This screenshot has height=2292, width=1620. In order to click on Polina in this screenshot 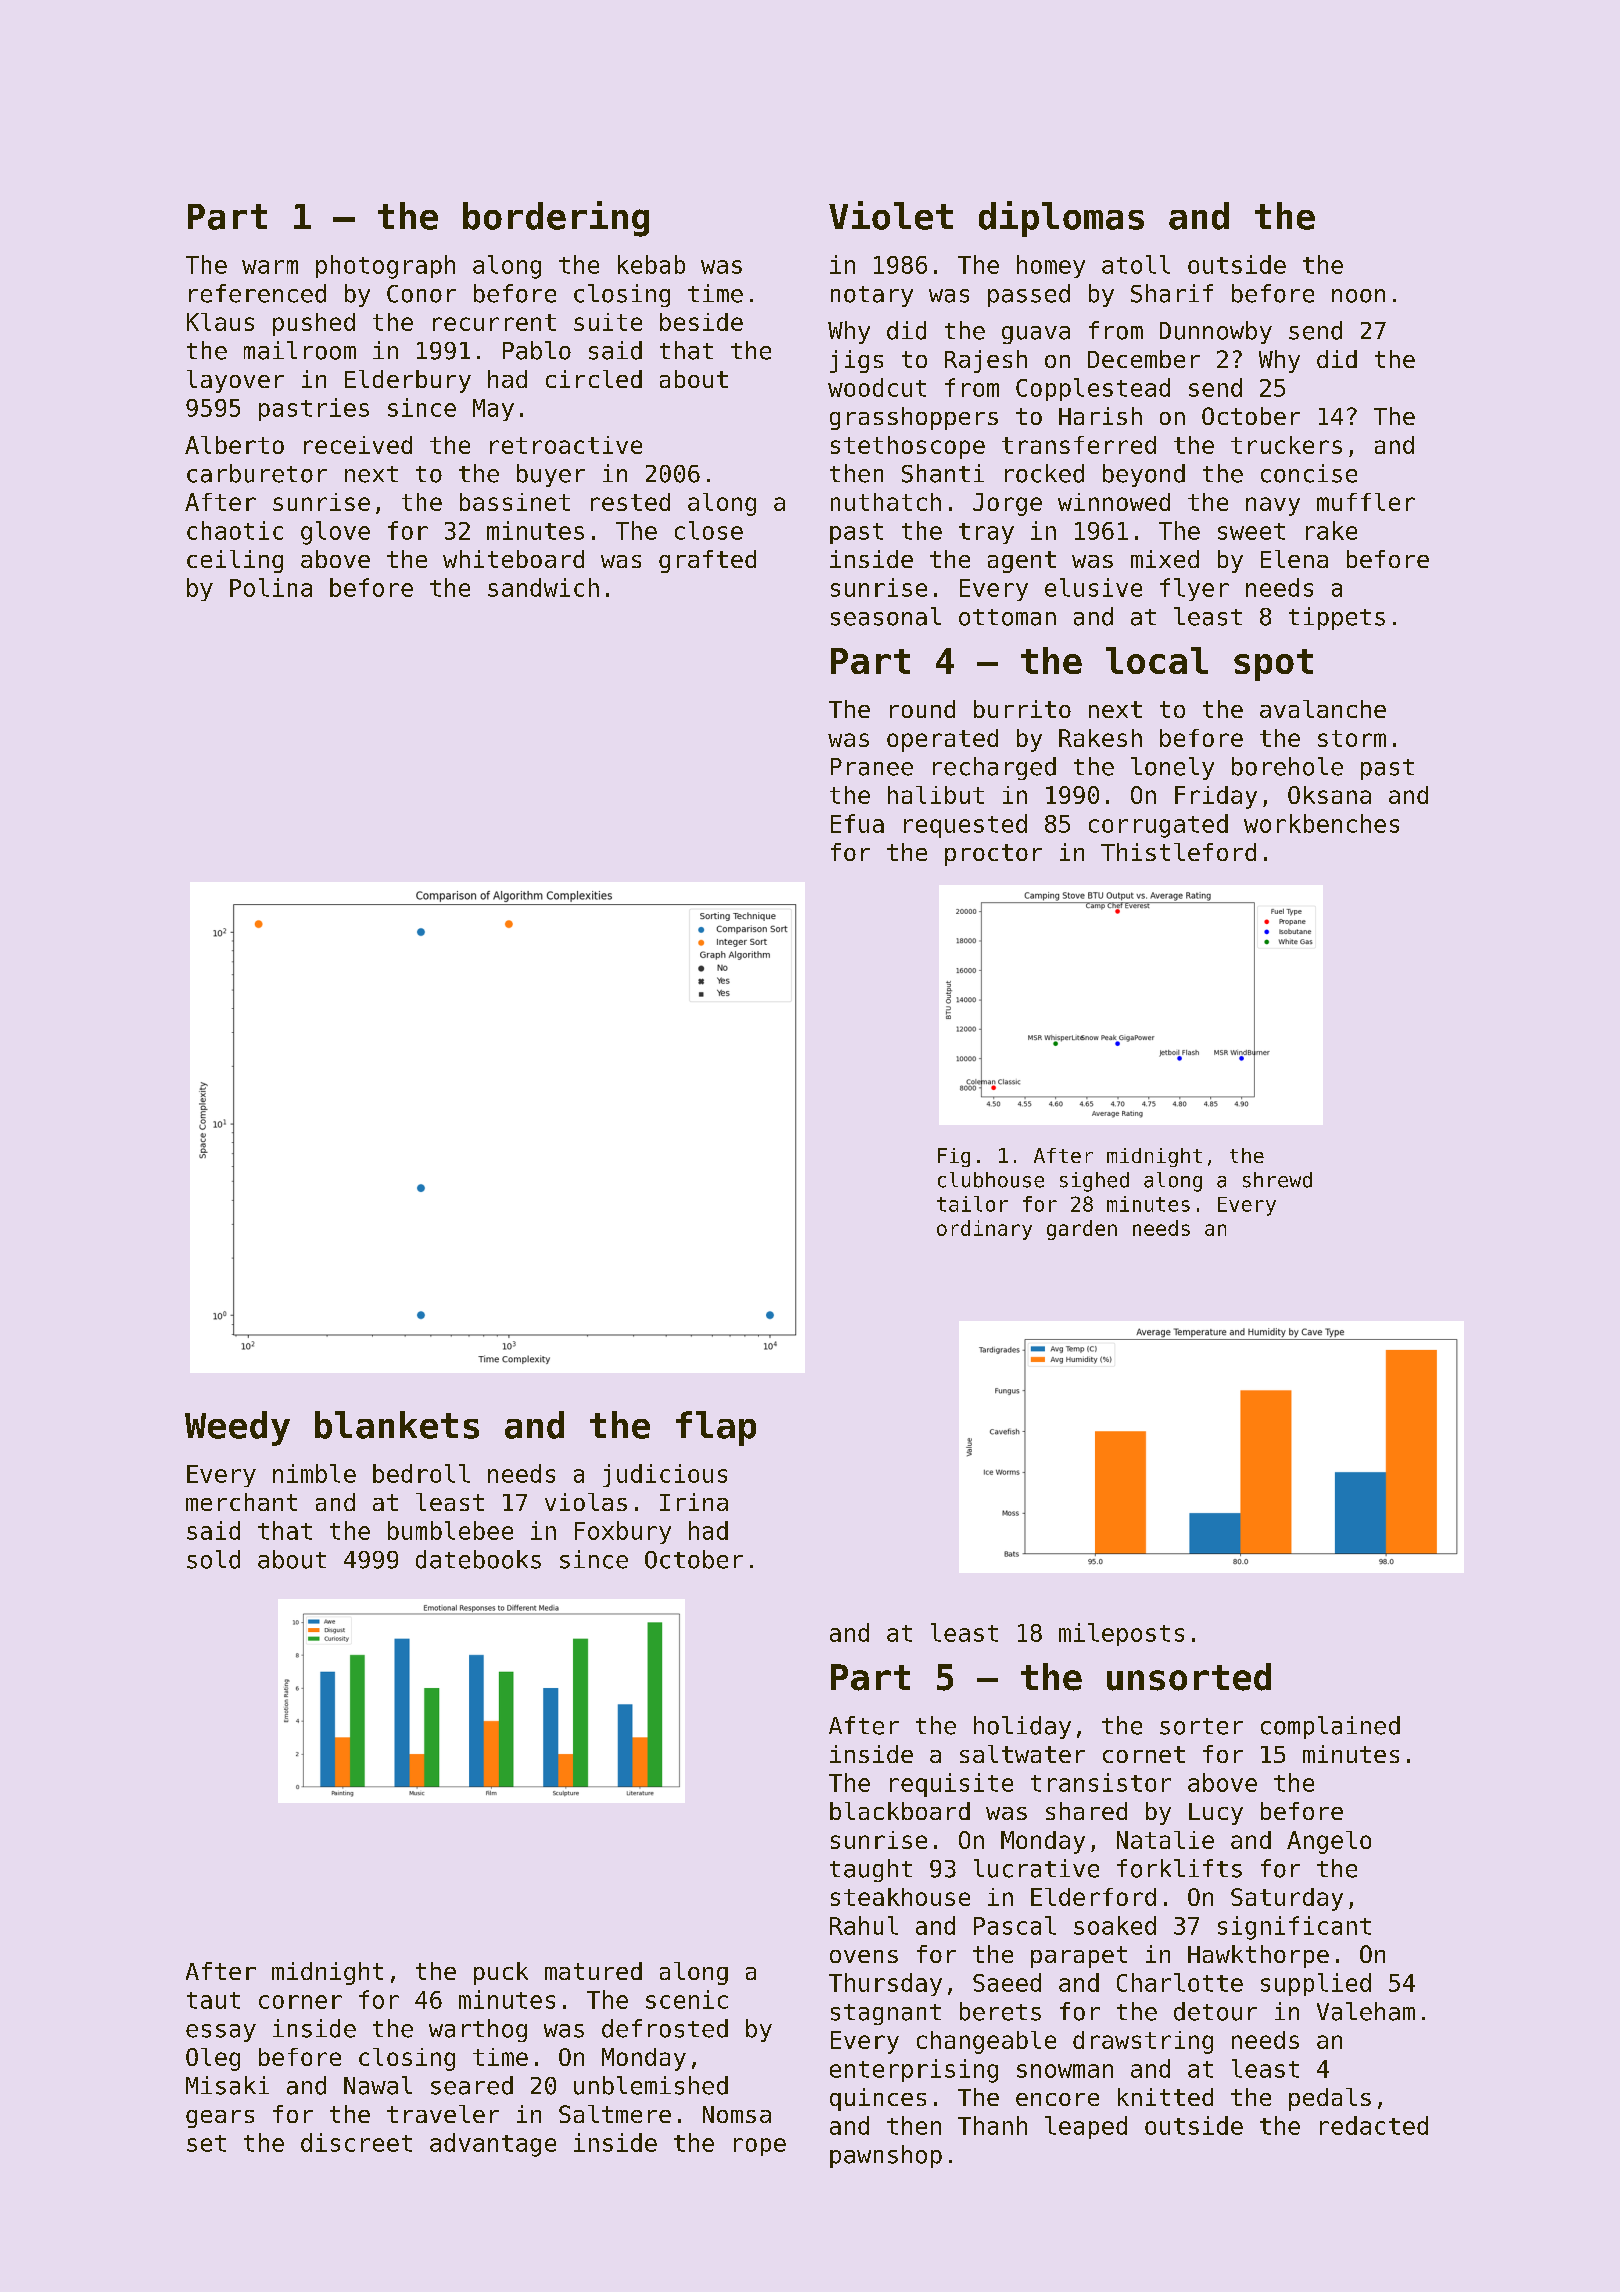, I will do `click(271, 587)`.
